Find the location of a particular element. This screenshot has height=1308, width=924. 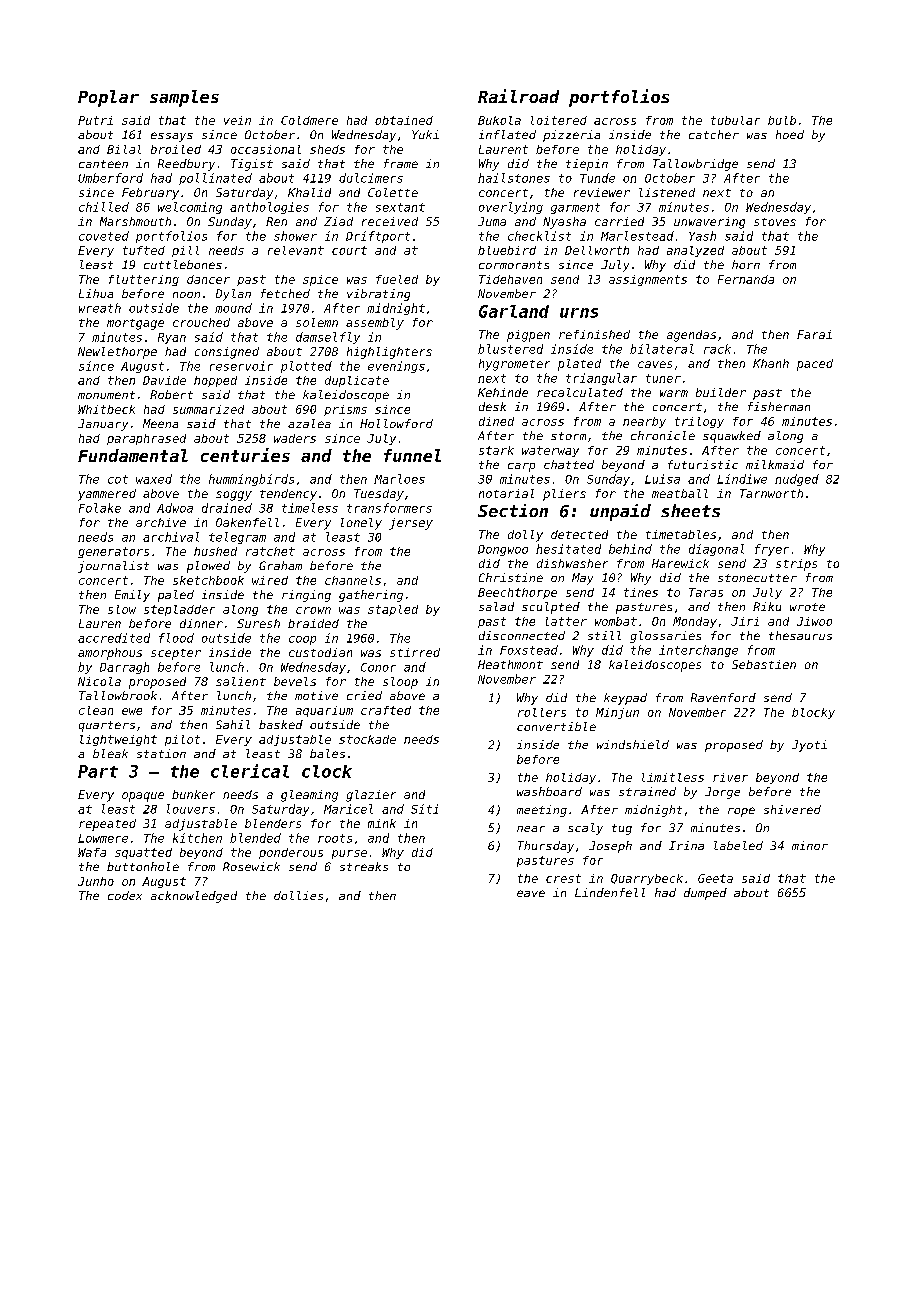

Fernanda is located at coordinates (746, 279).
